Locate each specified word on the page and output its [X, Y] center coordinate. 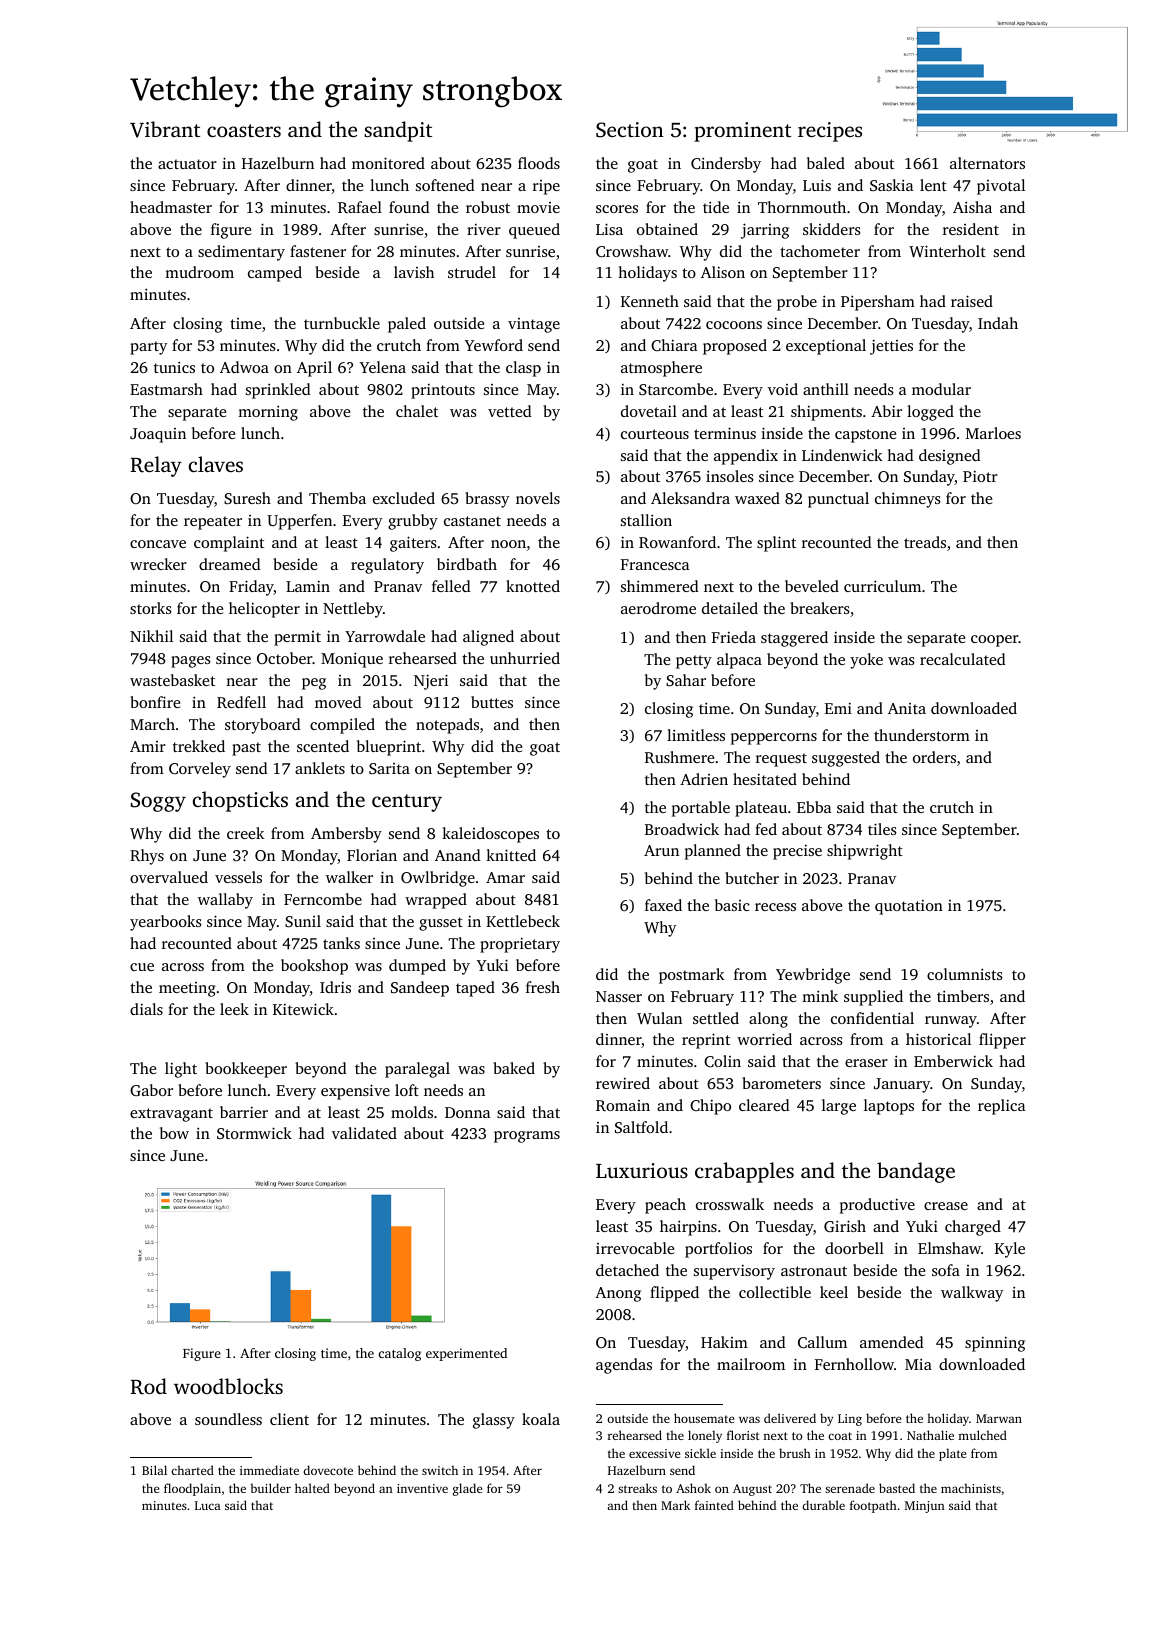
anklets [320, 768]
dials [146, 1009]
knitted [511, 855]
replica [1001, 1107]
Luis [817, 185]
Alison [723, 272]
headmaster [171, 207]
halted [312, 1488]
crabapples [744, 1172]
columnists [965, 974]
